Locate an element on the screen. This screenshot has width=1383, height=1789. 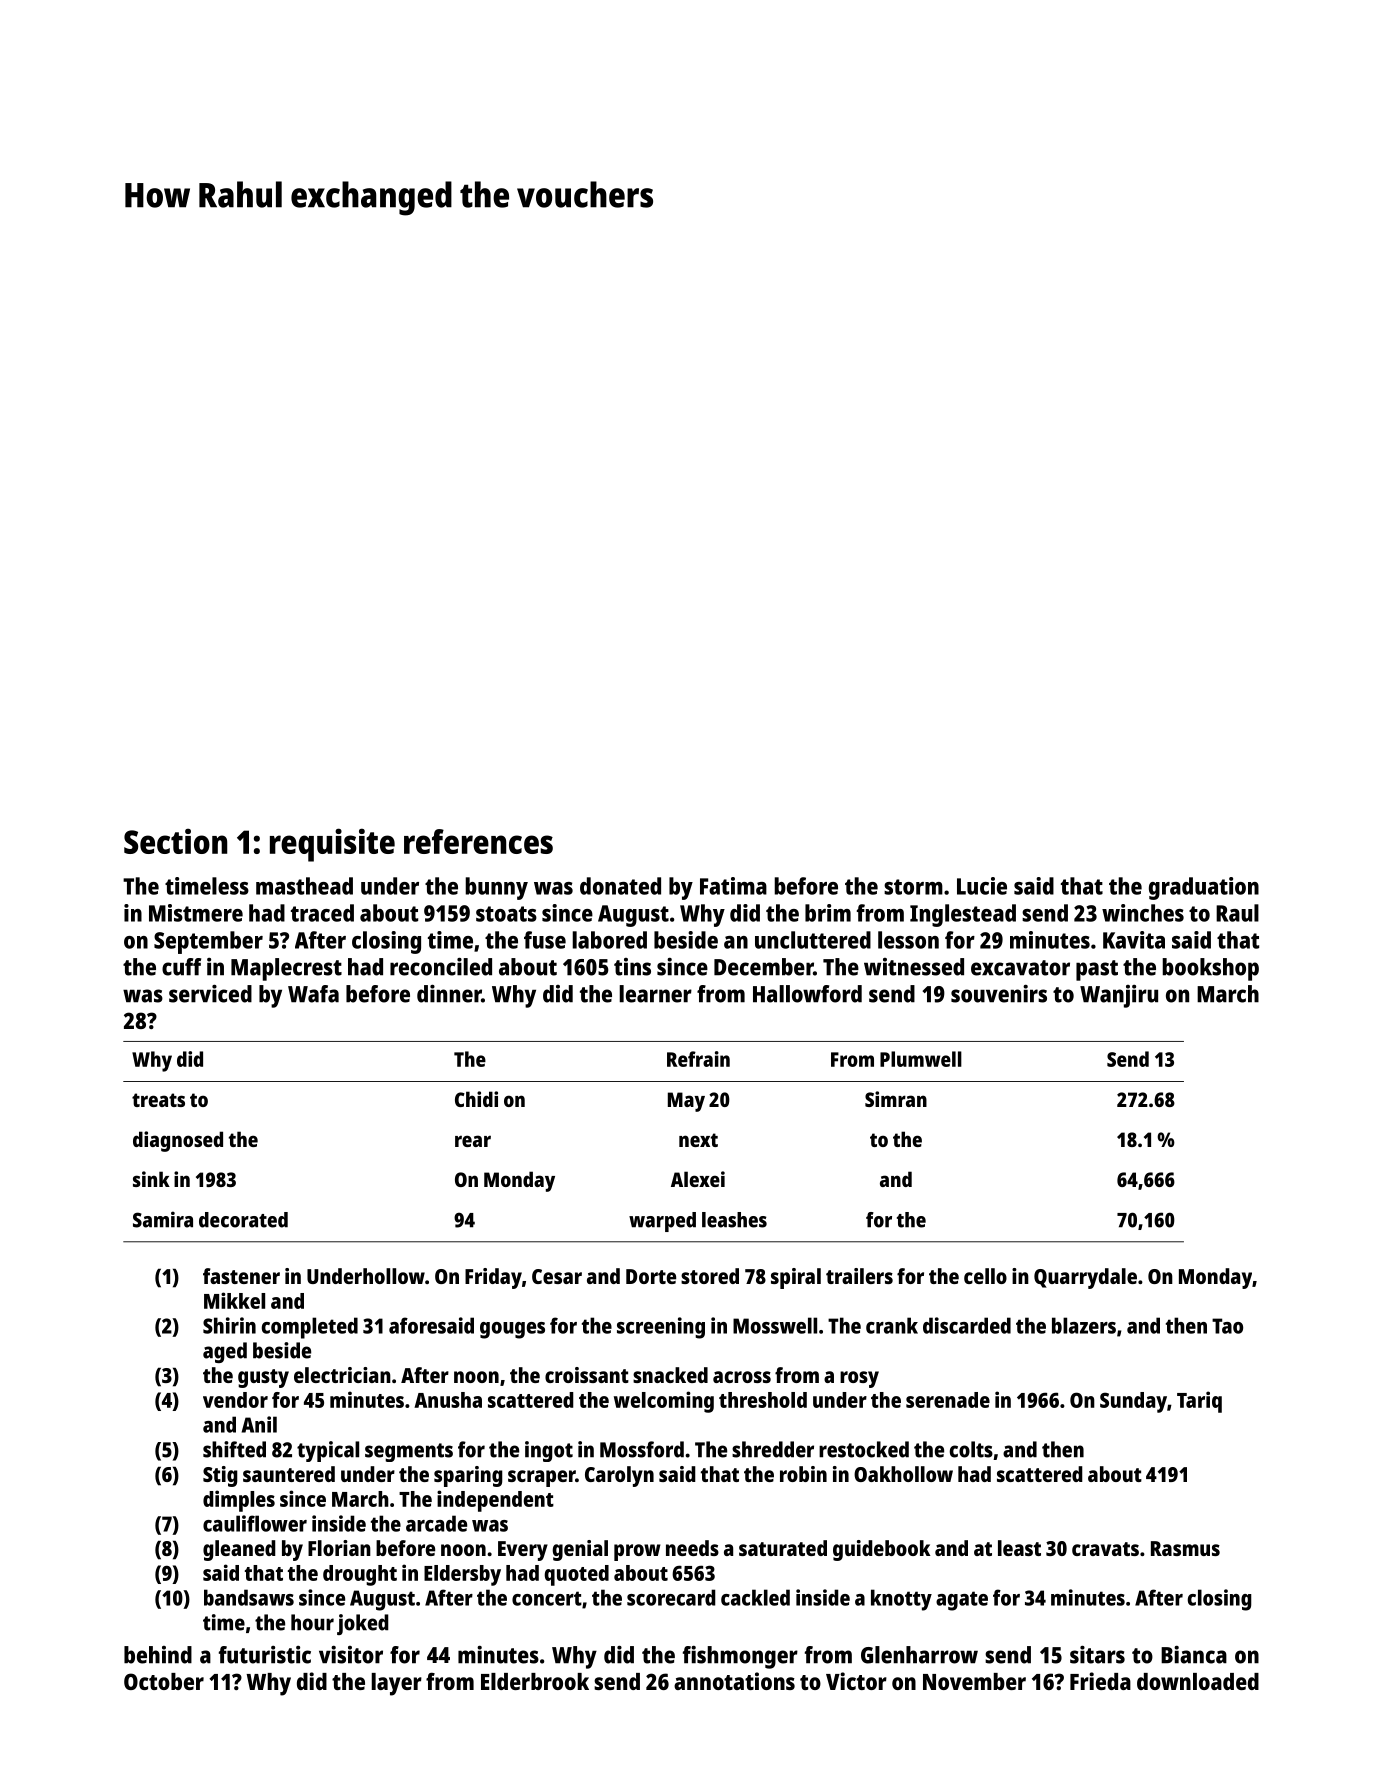
Fatima is located at coordinates (733, 886).
